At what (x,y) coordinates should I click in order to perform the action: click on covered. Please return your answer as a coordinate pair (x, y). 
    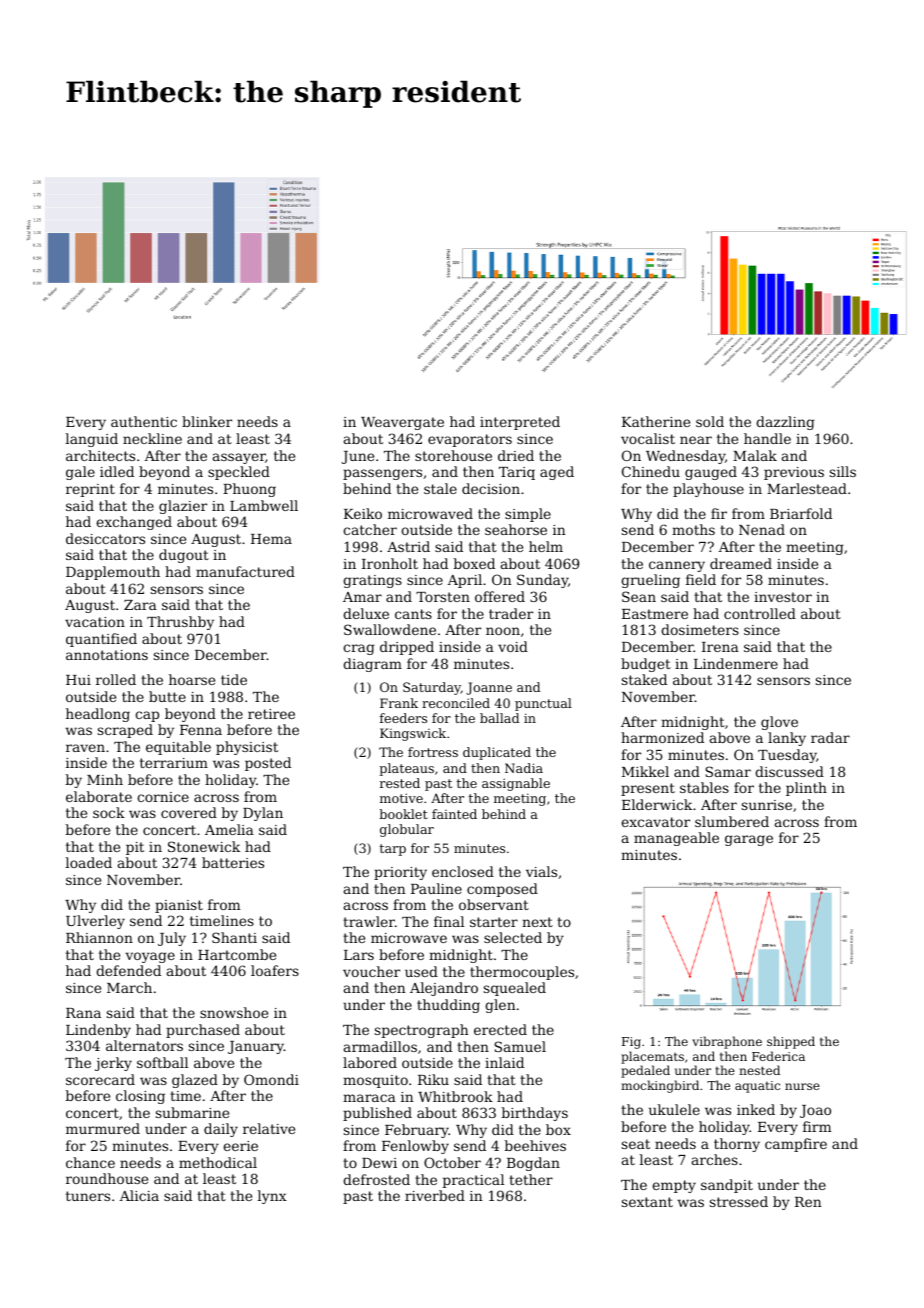
    Looking at the image, I should click on (189, 812).
